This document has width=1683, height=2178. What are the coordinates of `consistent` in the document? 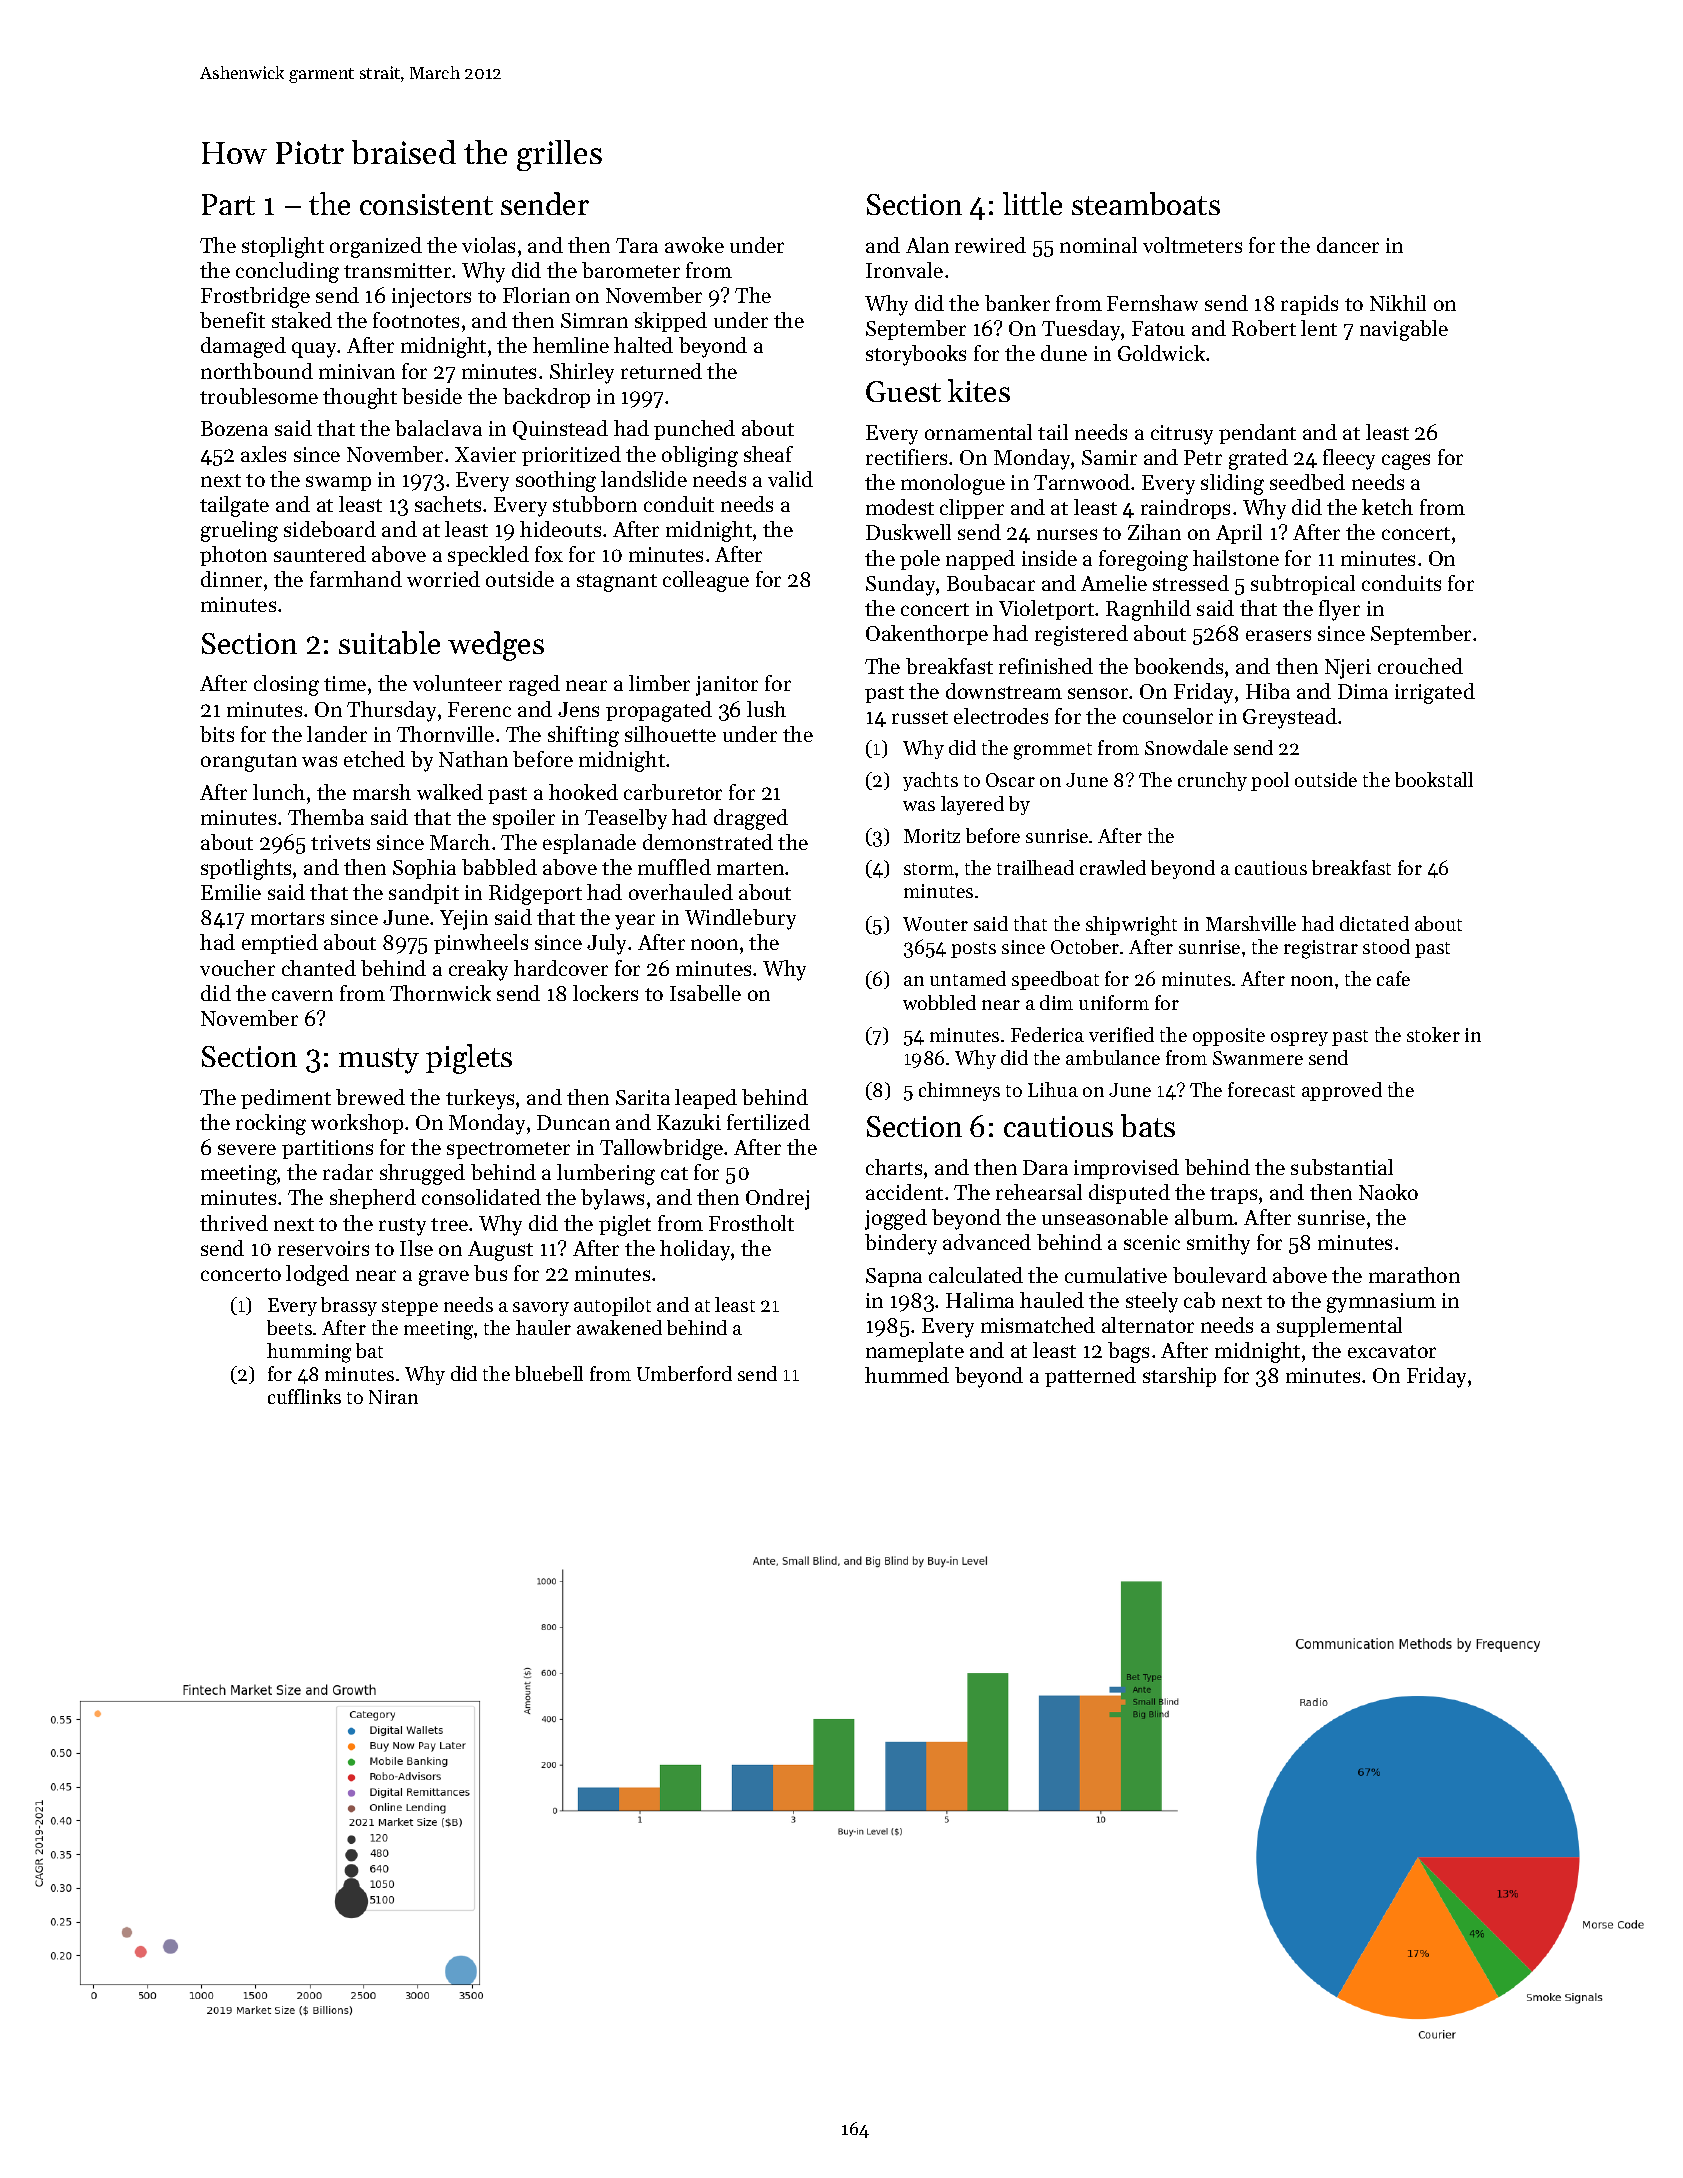 It's located at (426, 204).
